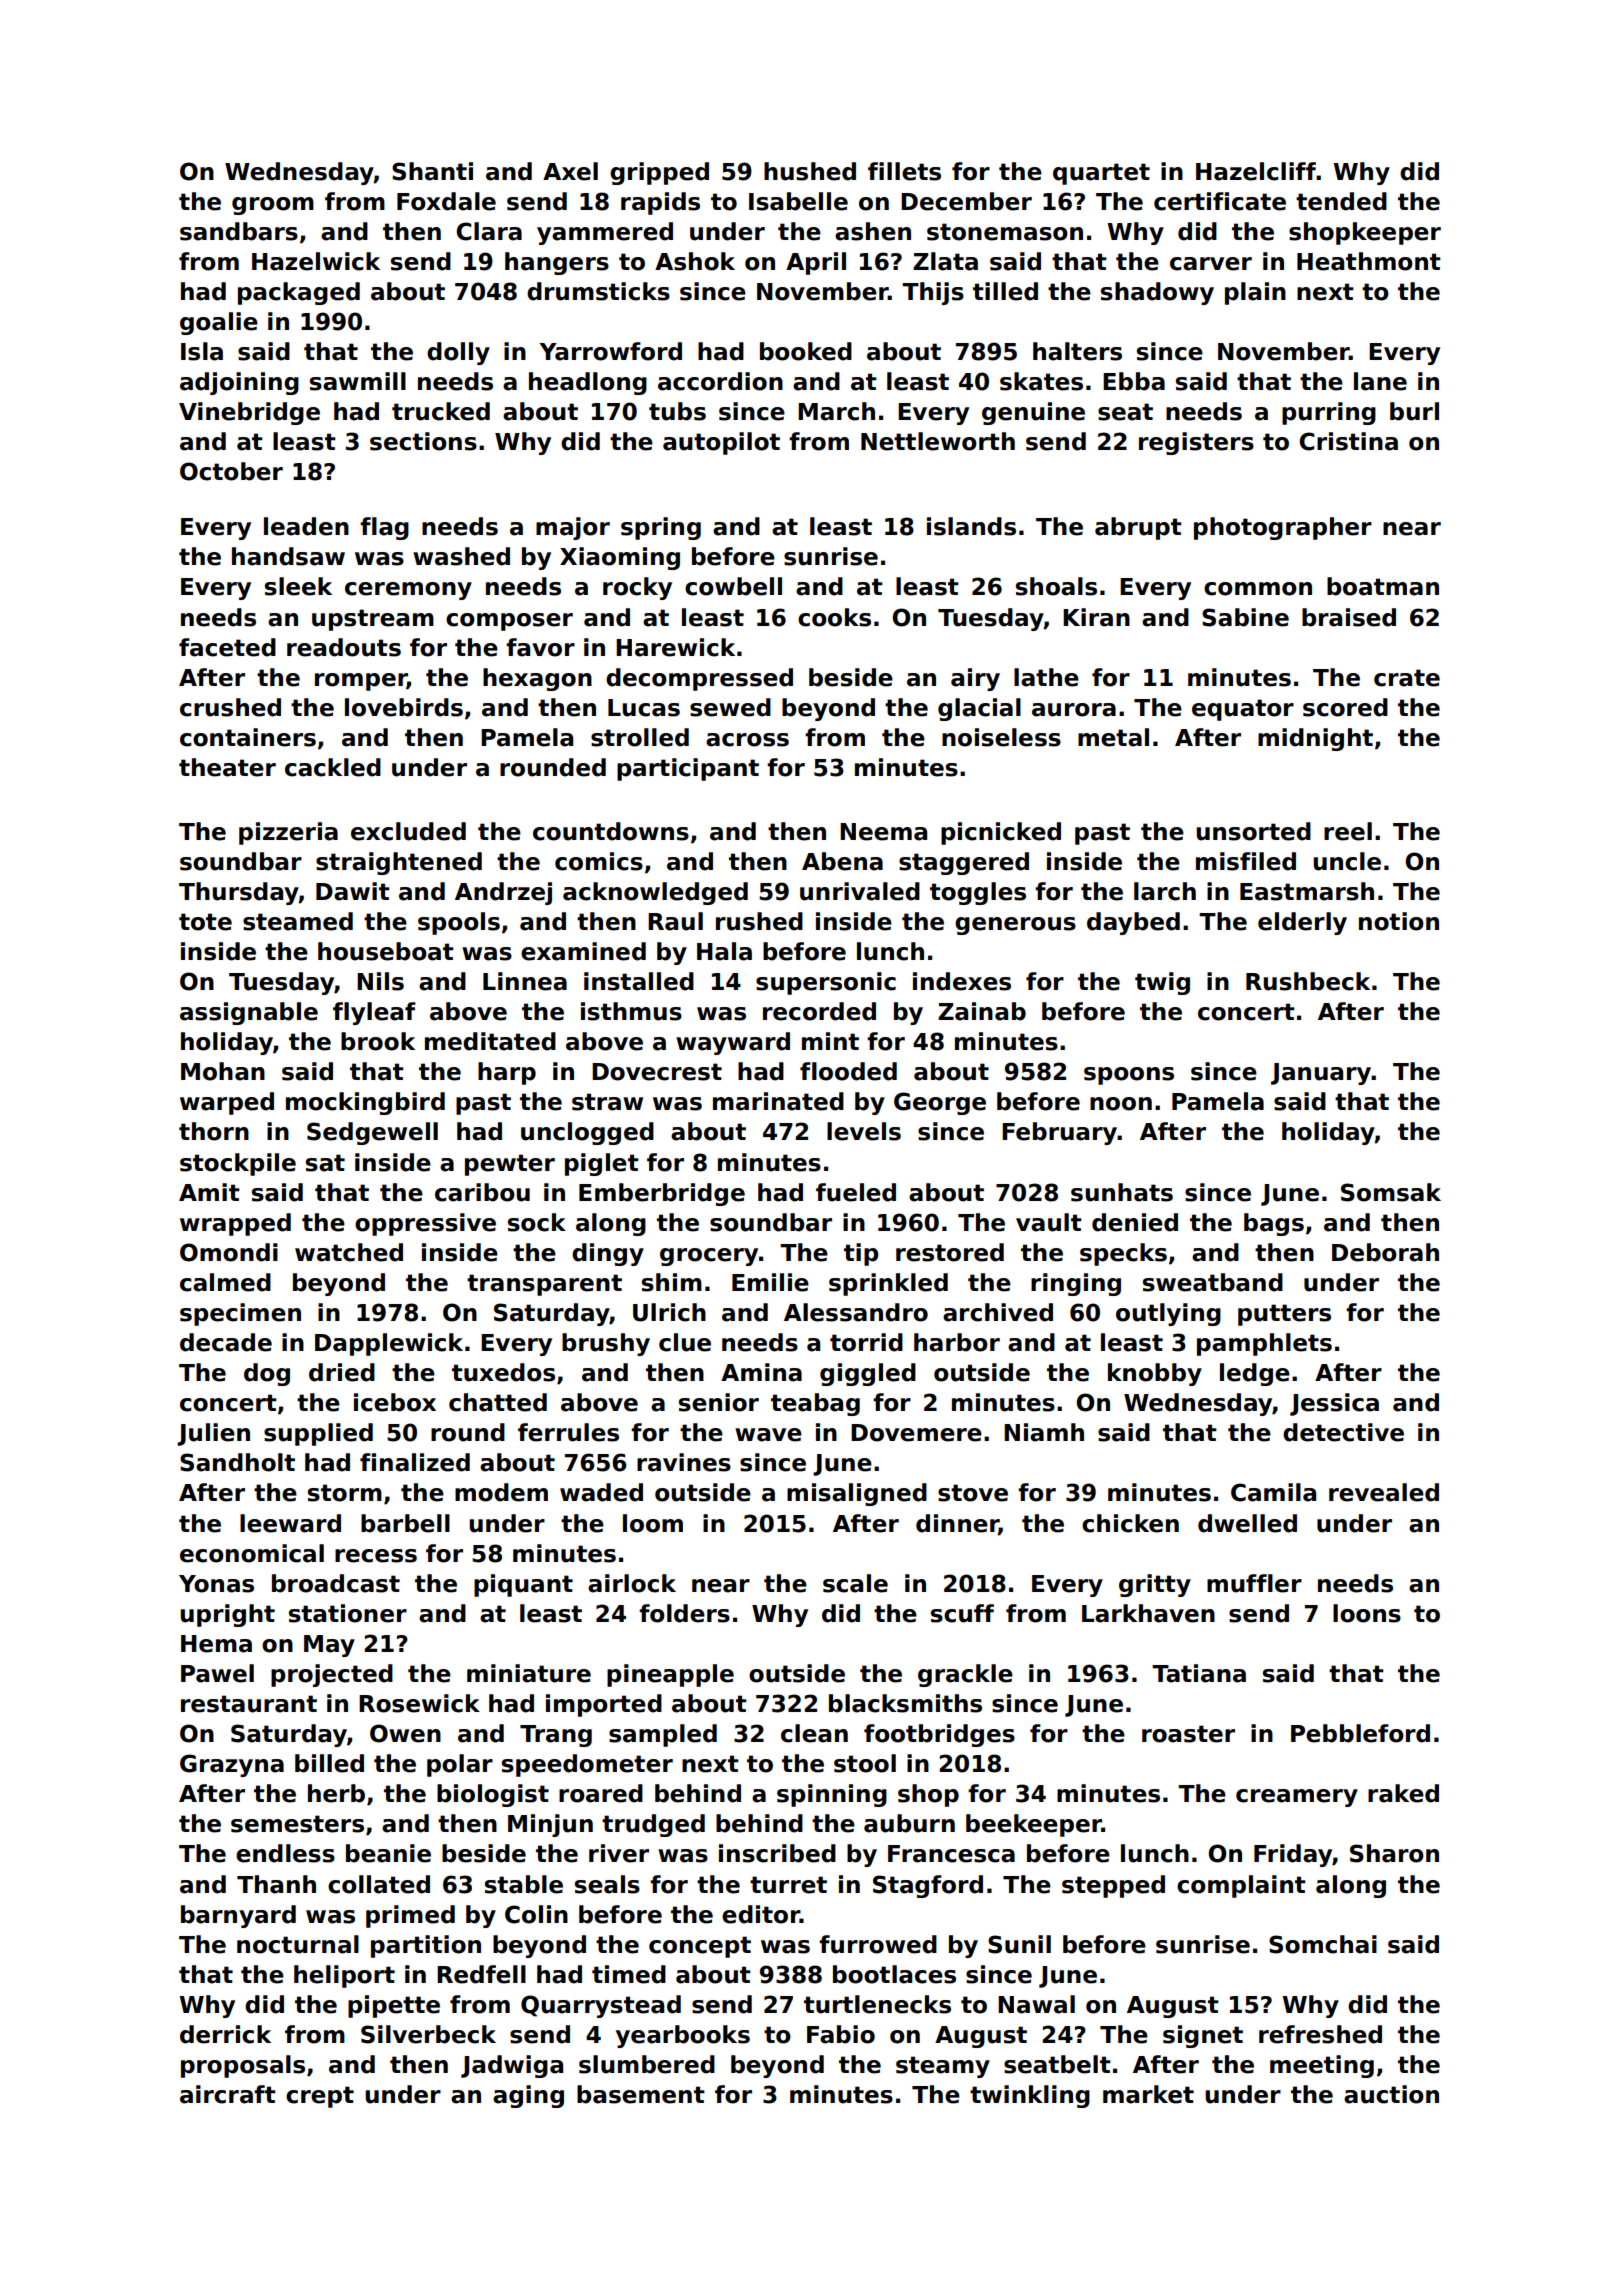  Describe the element at coordinates (1341, 201) in the document. I see `tended` at that location.
